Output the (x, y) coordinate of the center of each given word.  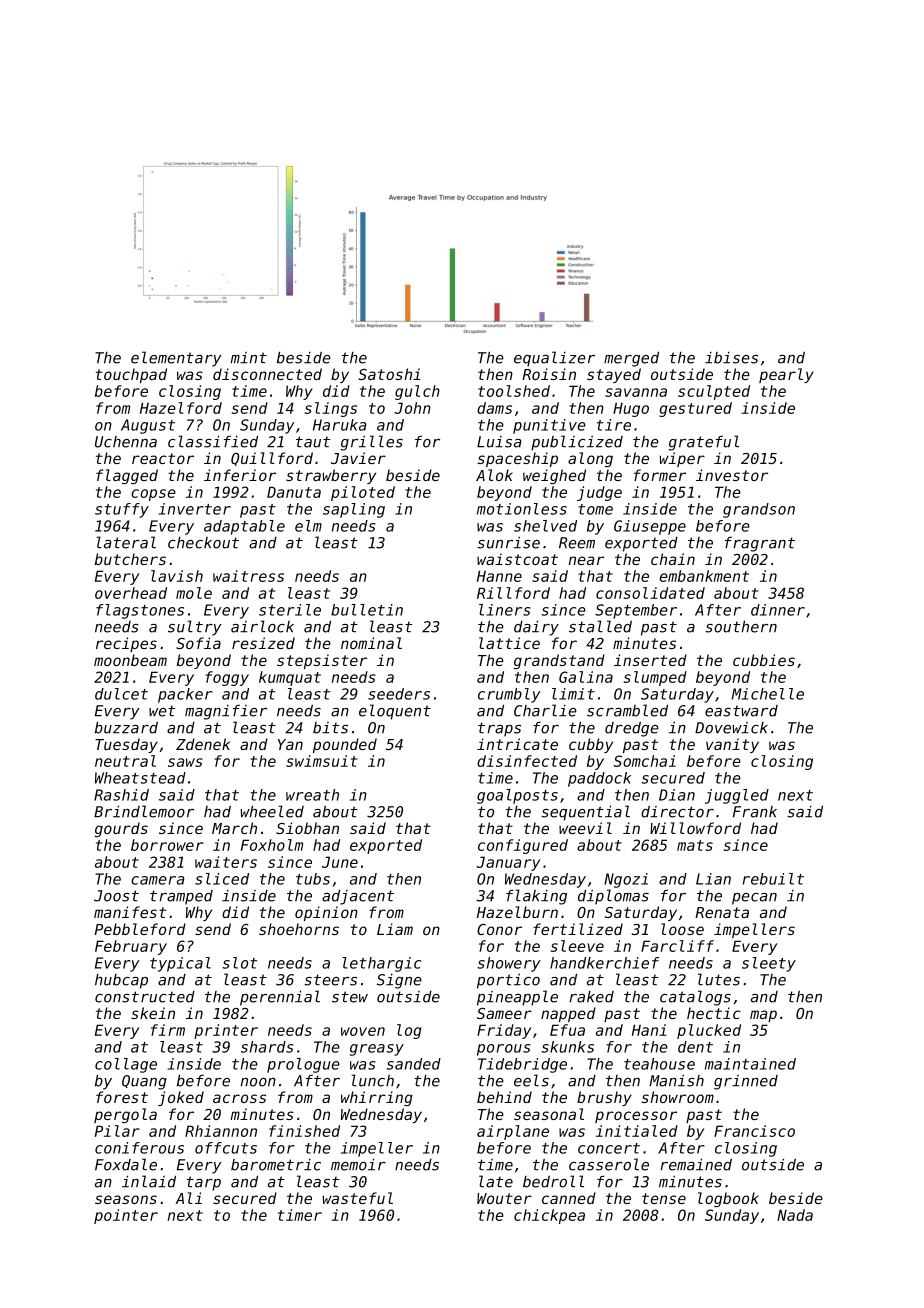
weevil (585, 828)
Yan (290, 744)
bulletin (367, 610)
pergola (125, 1115)
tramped (181, 897)
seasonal (549, 1114)
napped (568, 1014)
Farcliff (677, 946)
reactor (163, 458)
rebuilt (773, 879)
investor (732, 475)
